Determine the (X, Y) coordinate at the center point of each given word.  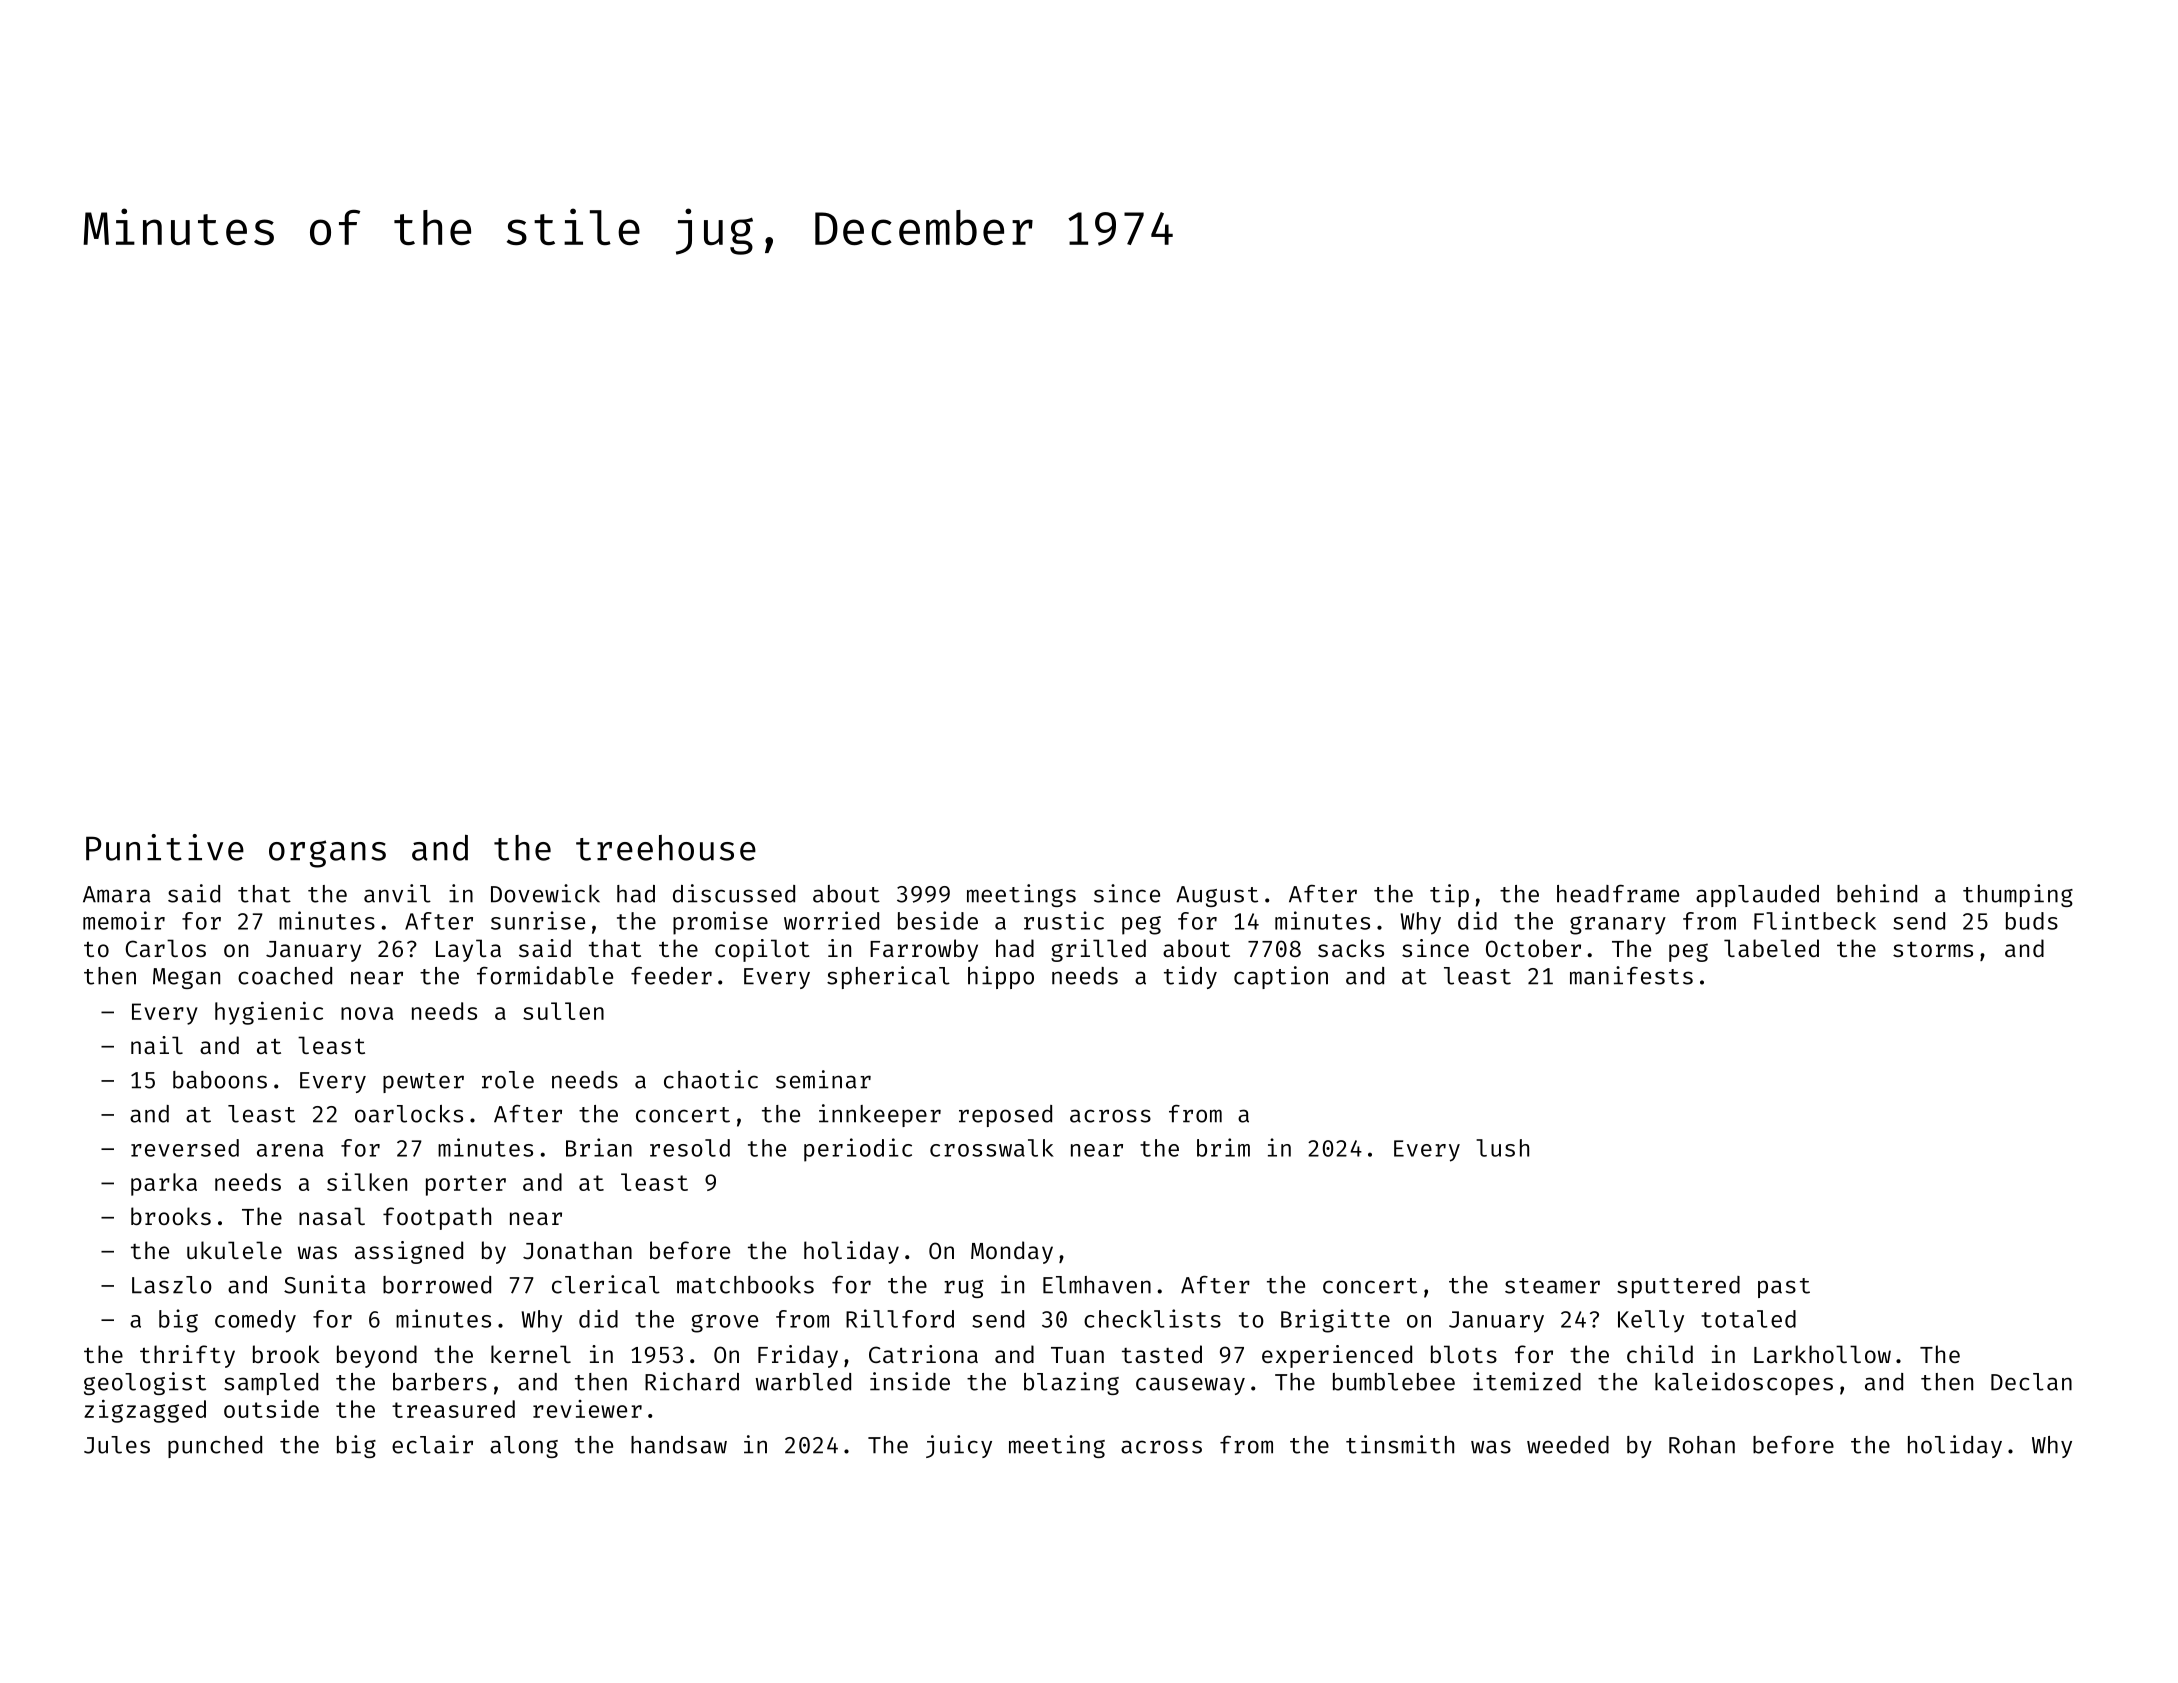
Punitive (165, 847)
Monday (1012, 1252)
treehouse (666, 848)
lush (1502, 1148)
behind (1877, 893)
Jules (117, 1445)
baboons (220, 1080)
